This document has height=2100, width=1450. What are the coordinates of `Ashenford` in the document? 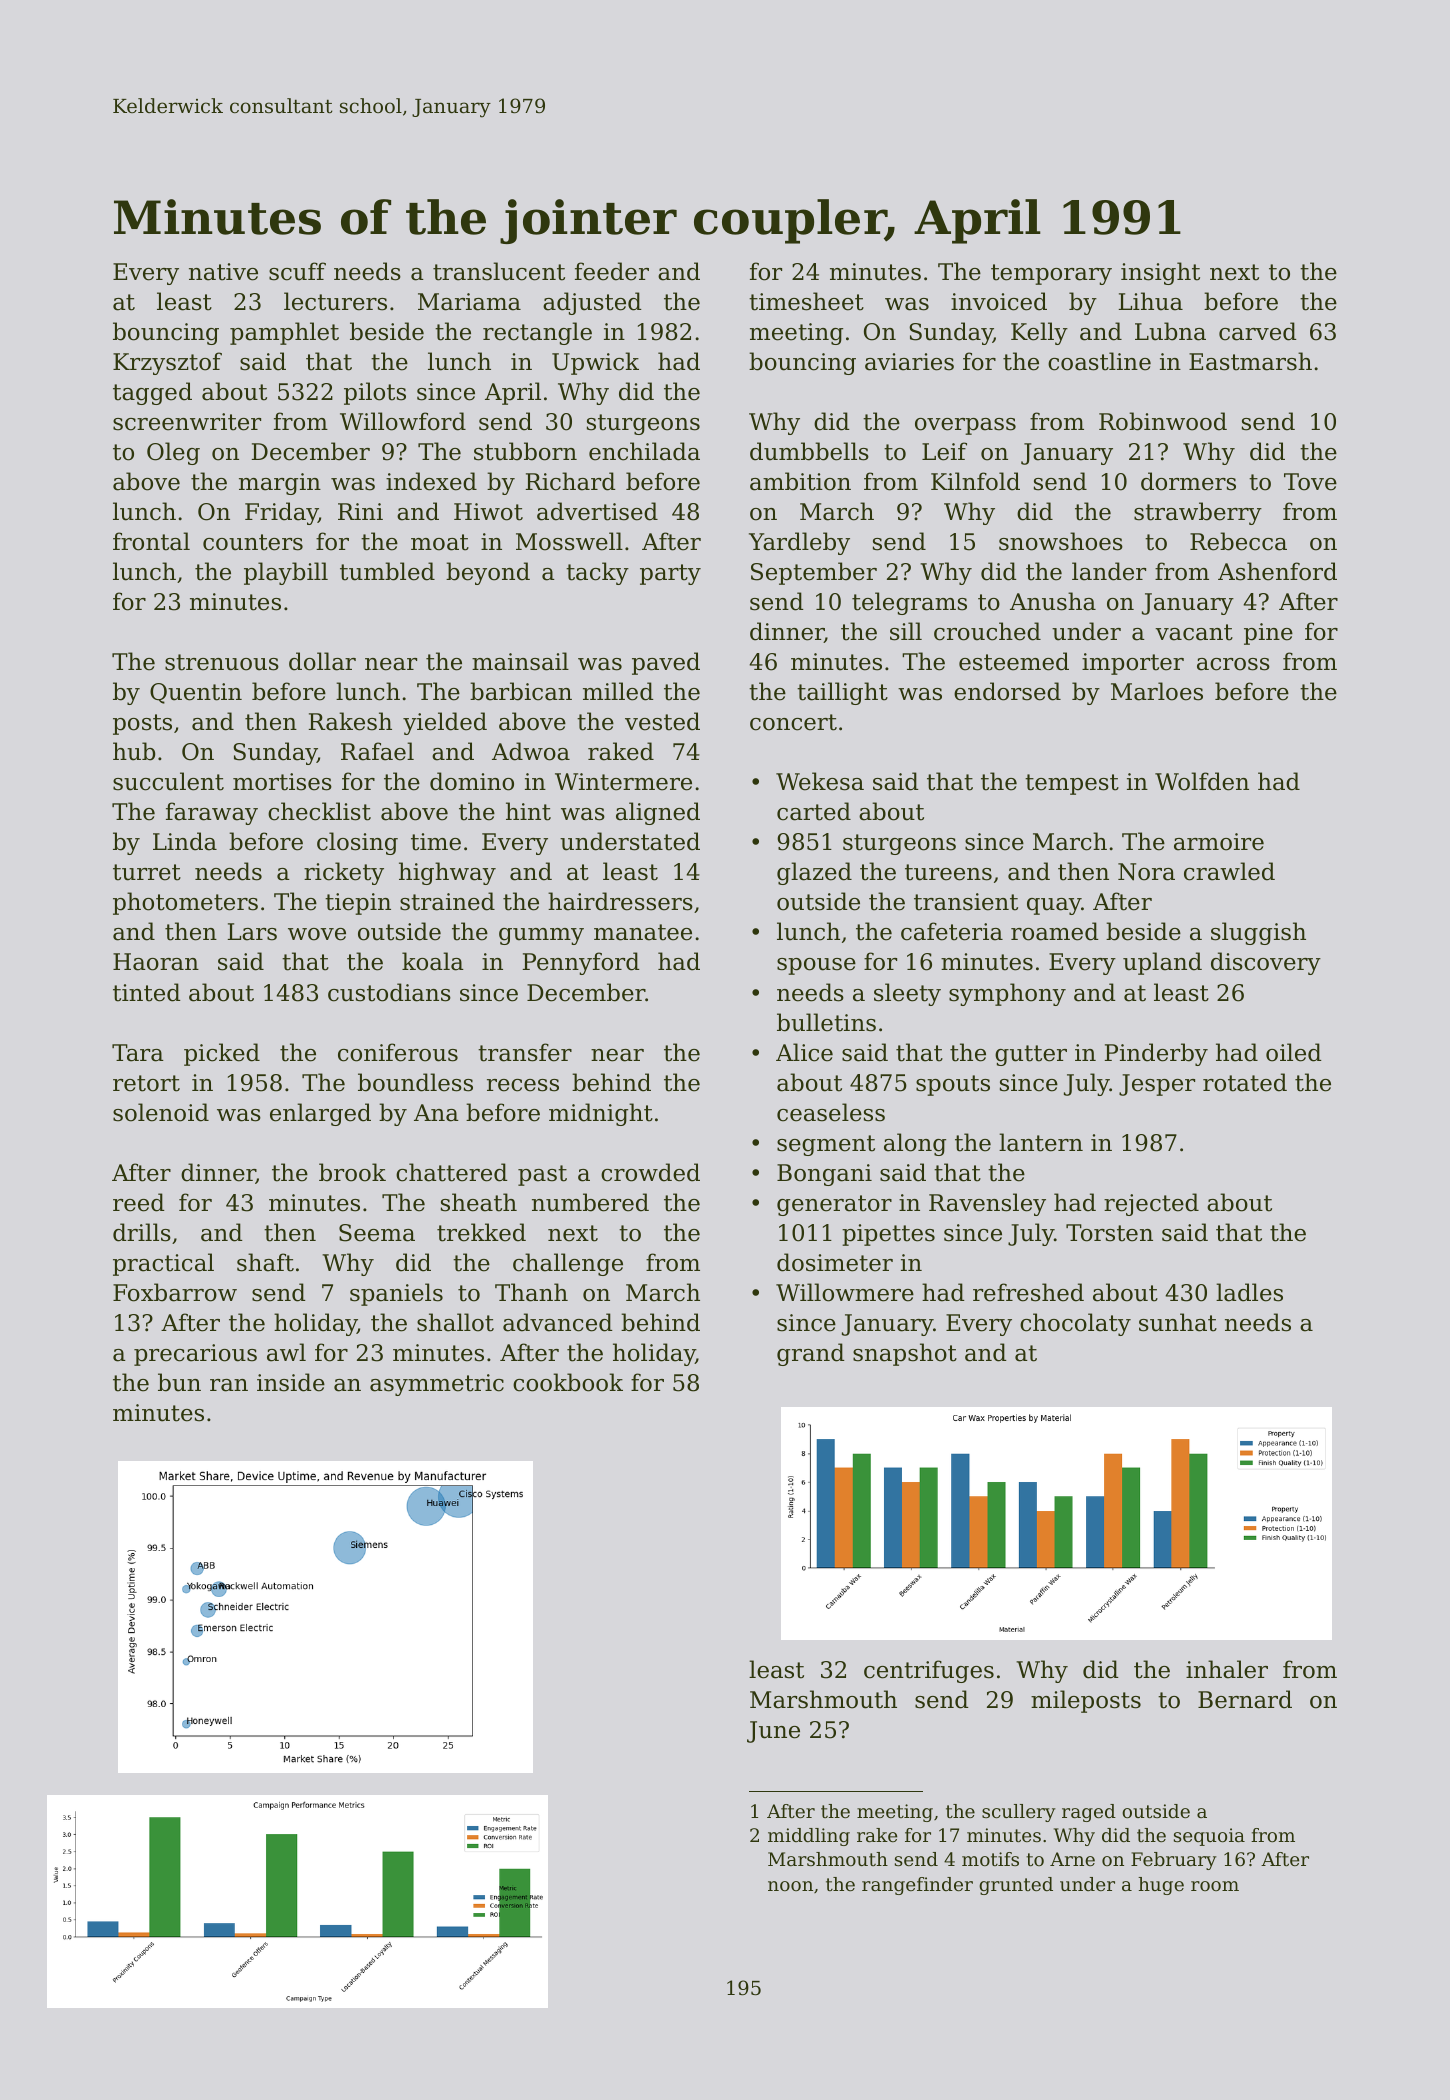 It's located at (1277, 571).
